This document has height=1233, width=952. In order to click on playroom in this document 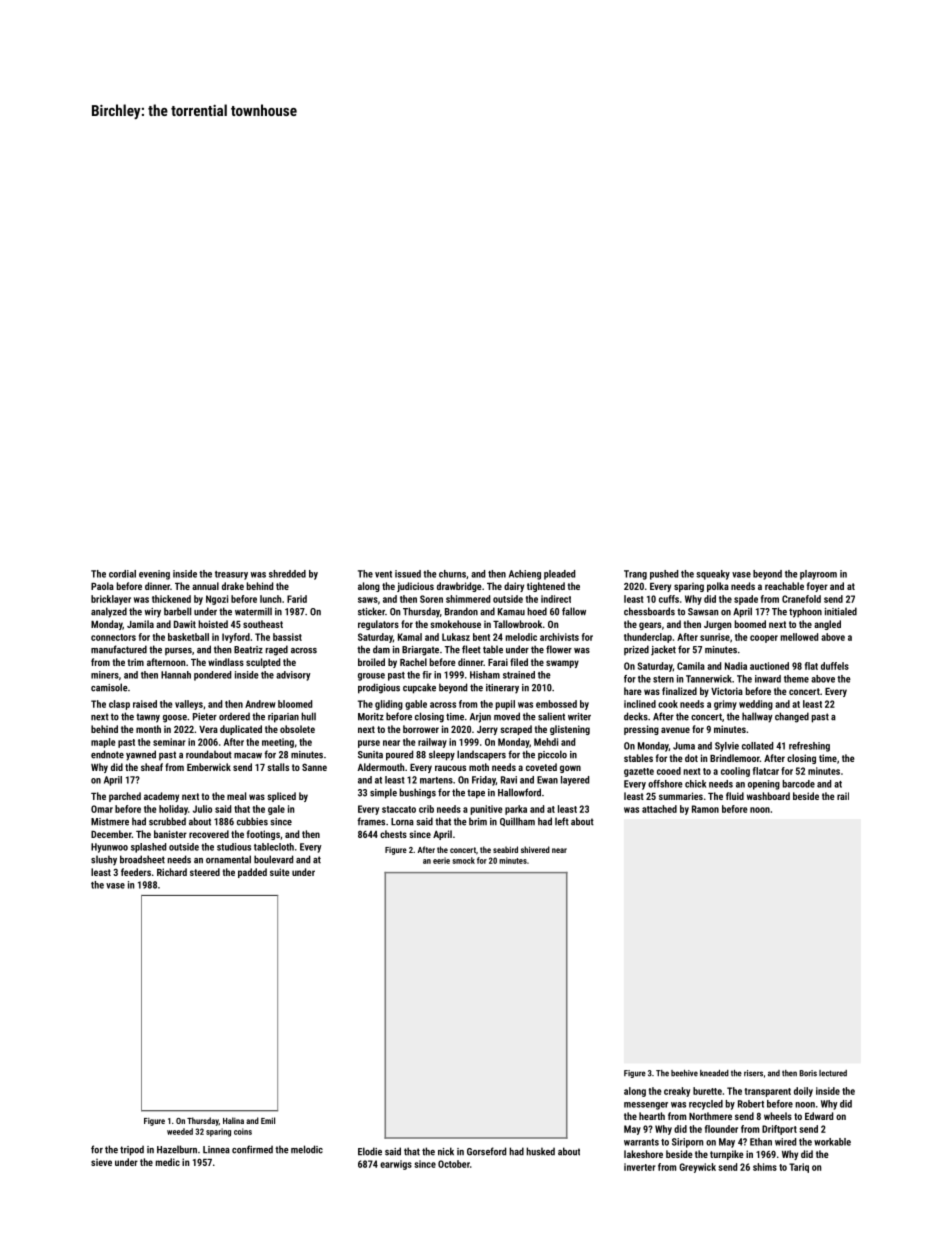, I will do `click(818, 575)`.
